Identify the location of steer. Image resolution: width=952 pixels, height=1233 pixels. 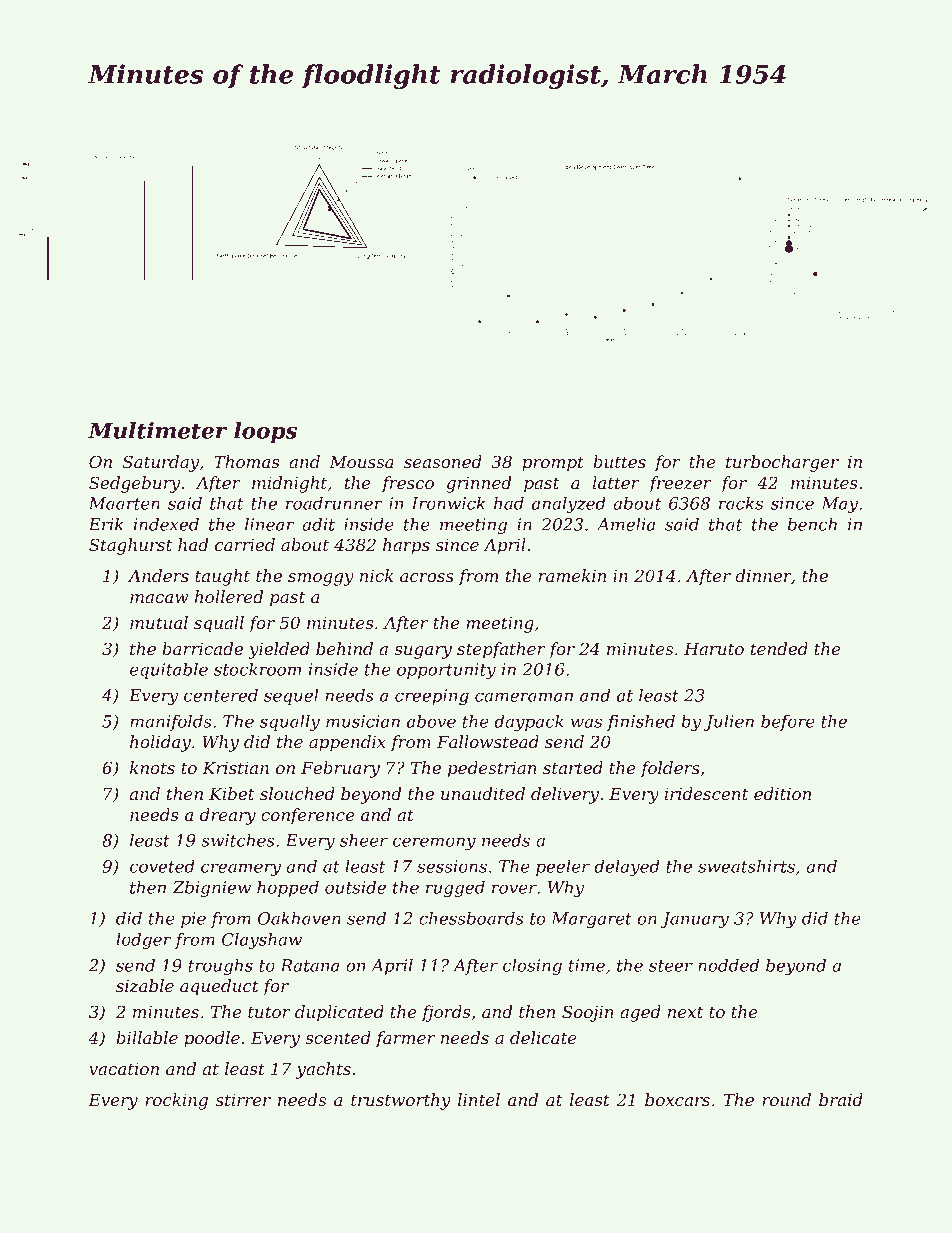
(671, 966).
